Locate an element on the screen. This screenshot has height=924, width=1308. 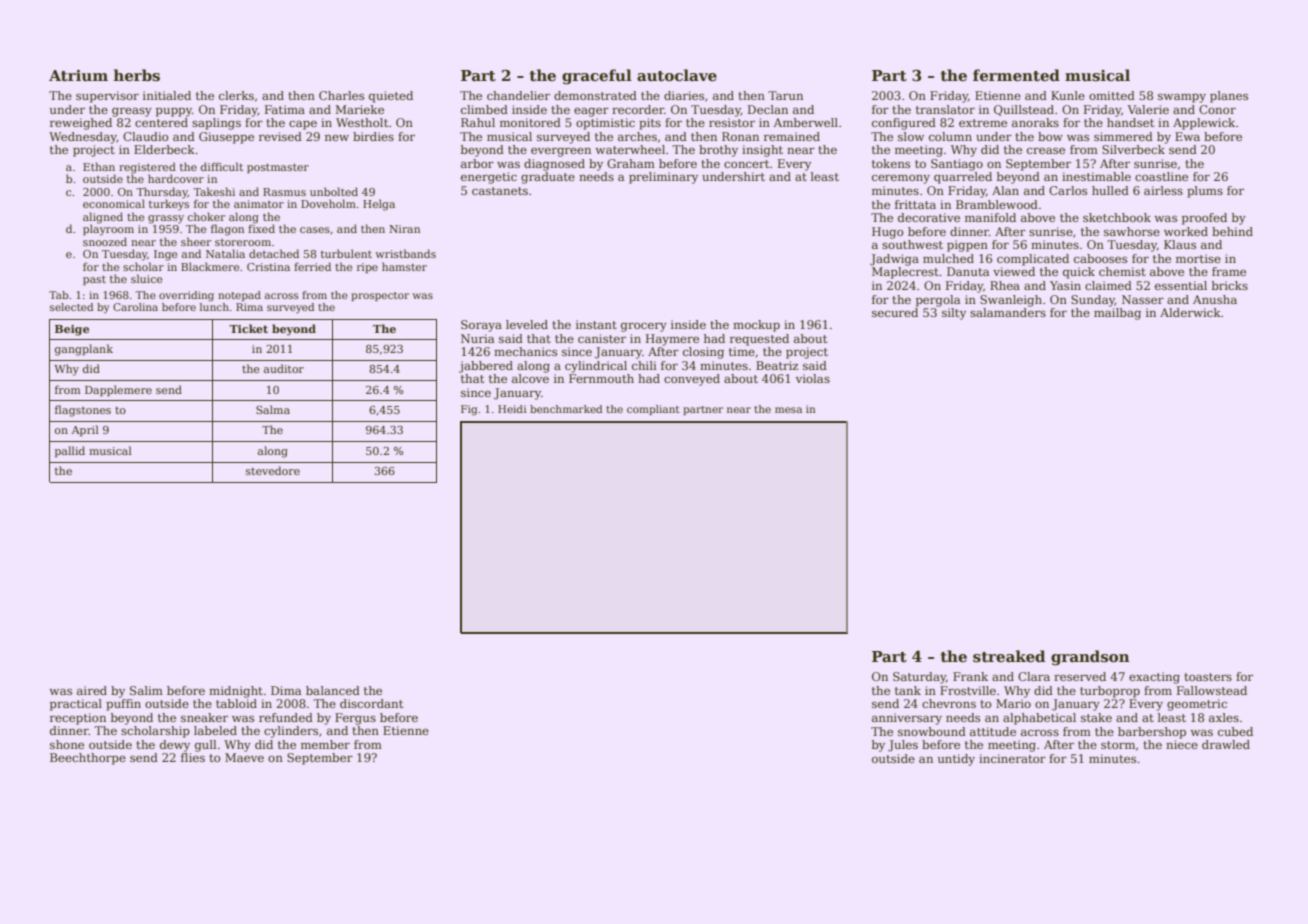
discordant is located at coordinates (371, 703).
